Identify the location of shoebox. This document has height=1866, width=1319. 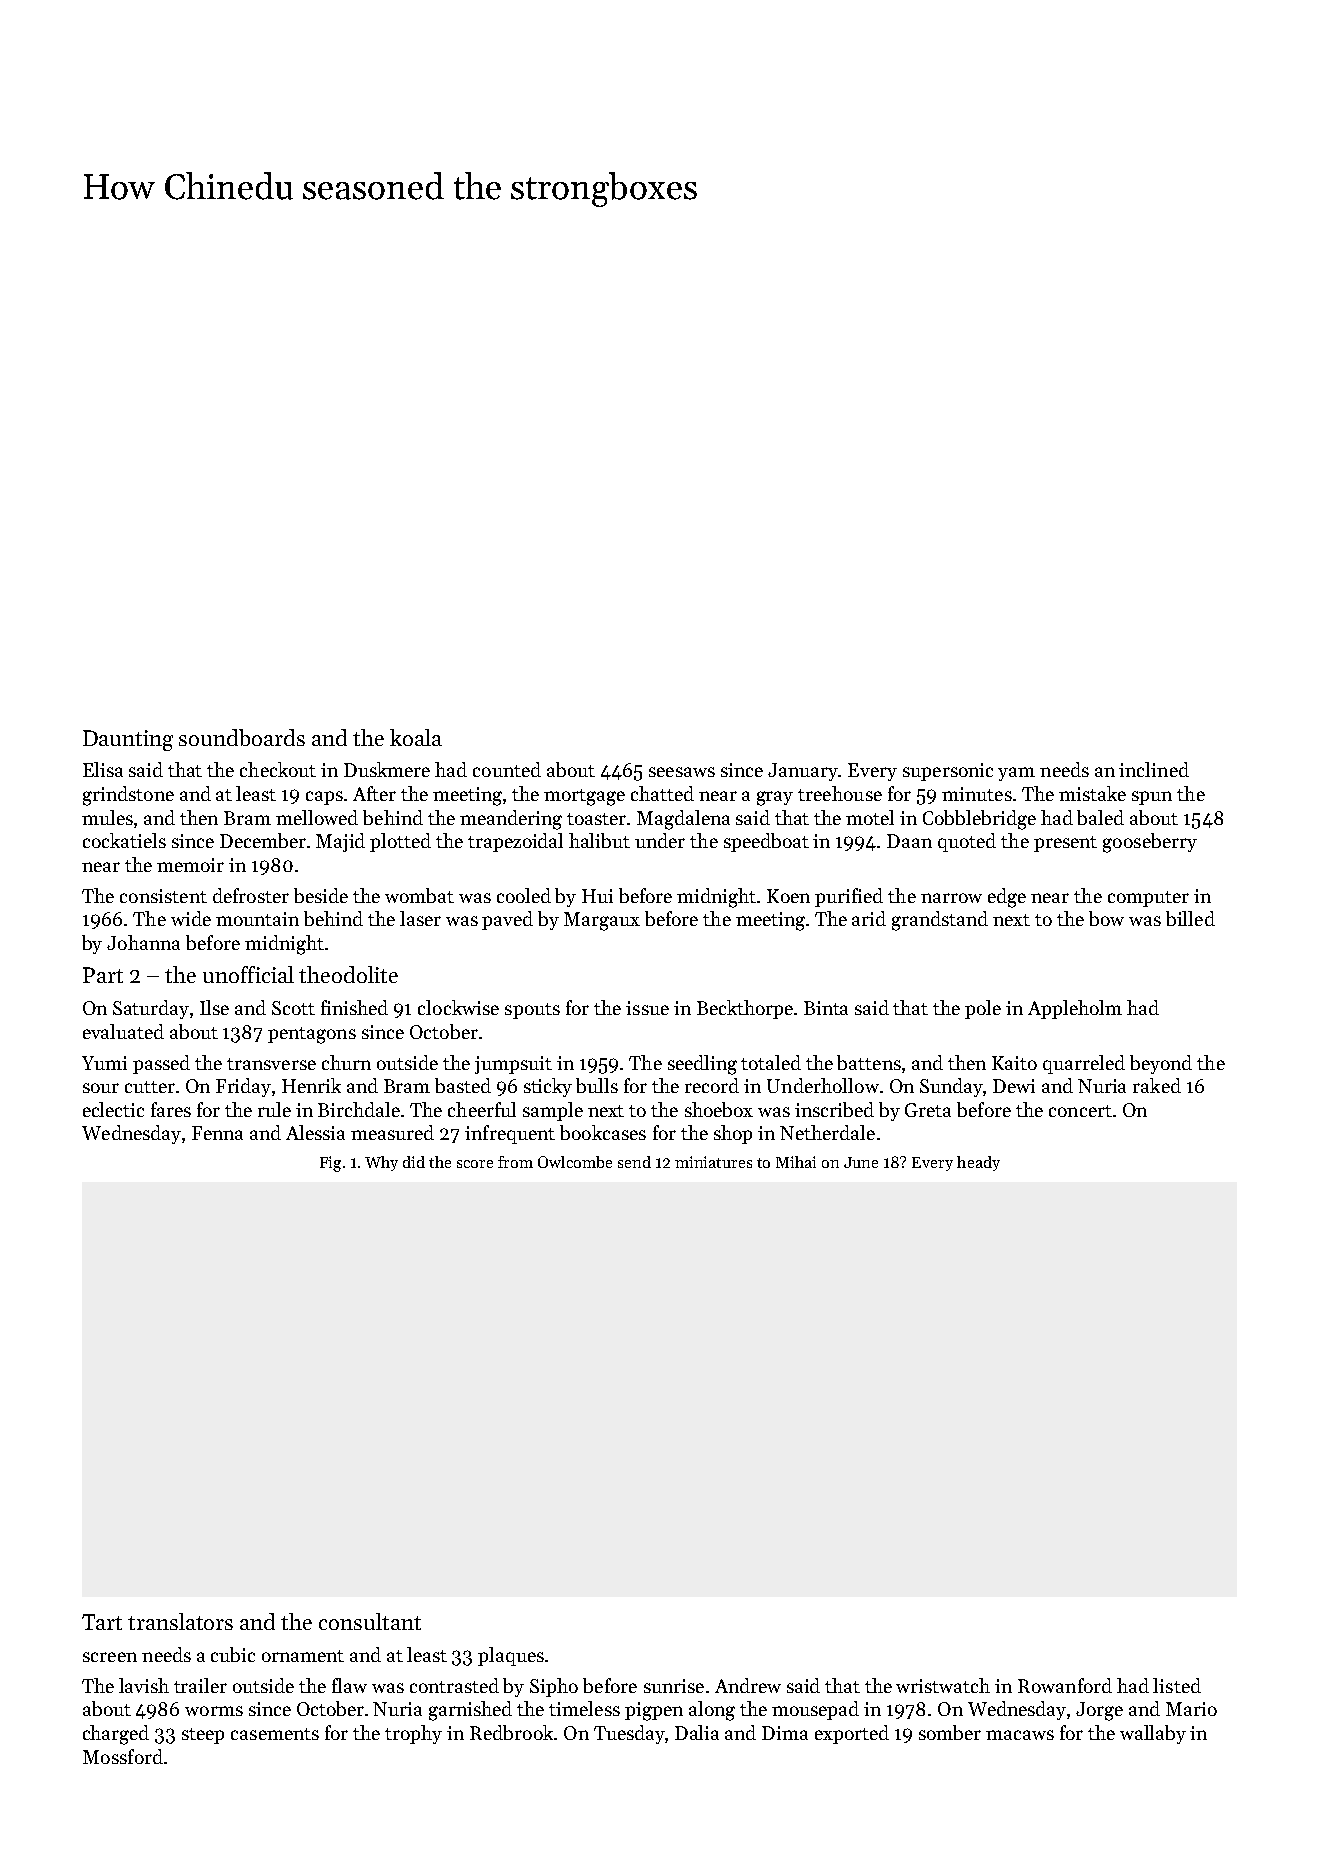
(719, 1109).
